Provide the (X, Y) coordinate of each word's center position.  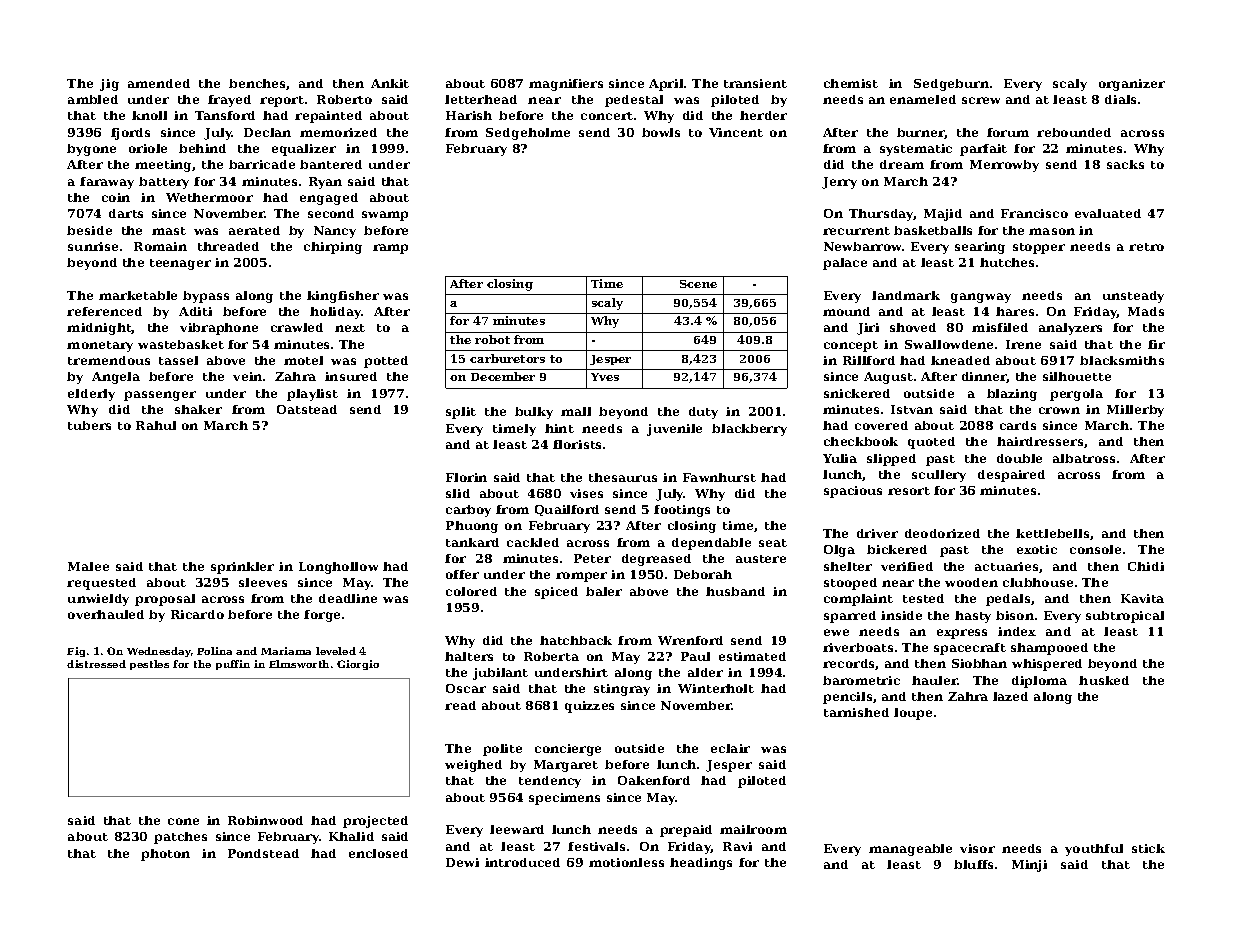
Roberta (551, 656)
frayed (229, 101)
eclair (730, 748)
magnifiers (566, 85)
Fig (76, 652)
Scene (698, 284)
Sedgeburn (951, 85)
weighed (473, 766)
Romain (160, 246)
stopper (1039, 248)
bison (1015, 615)
